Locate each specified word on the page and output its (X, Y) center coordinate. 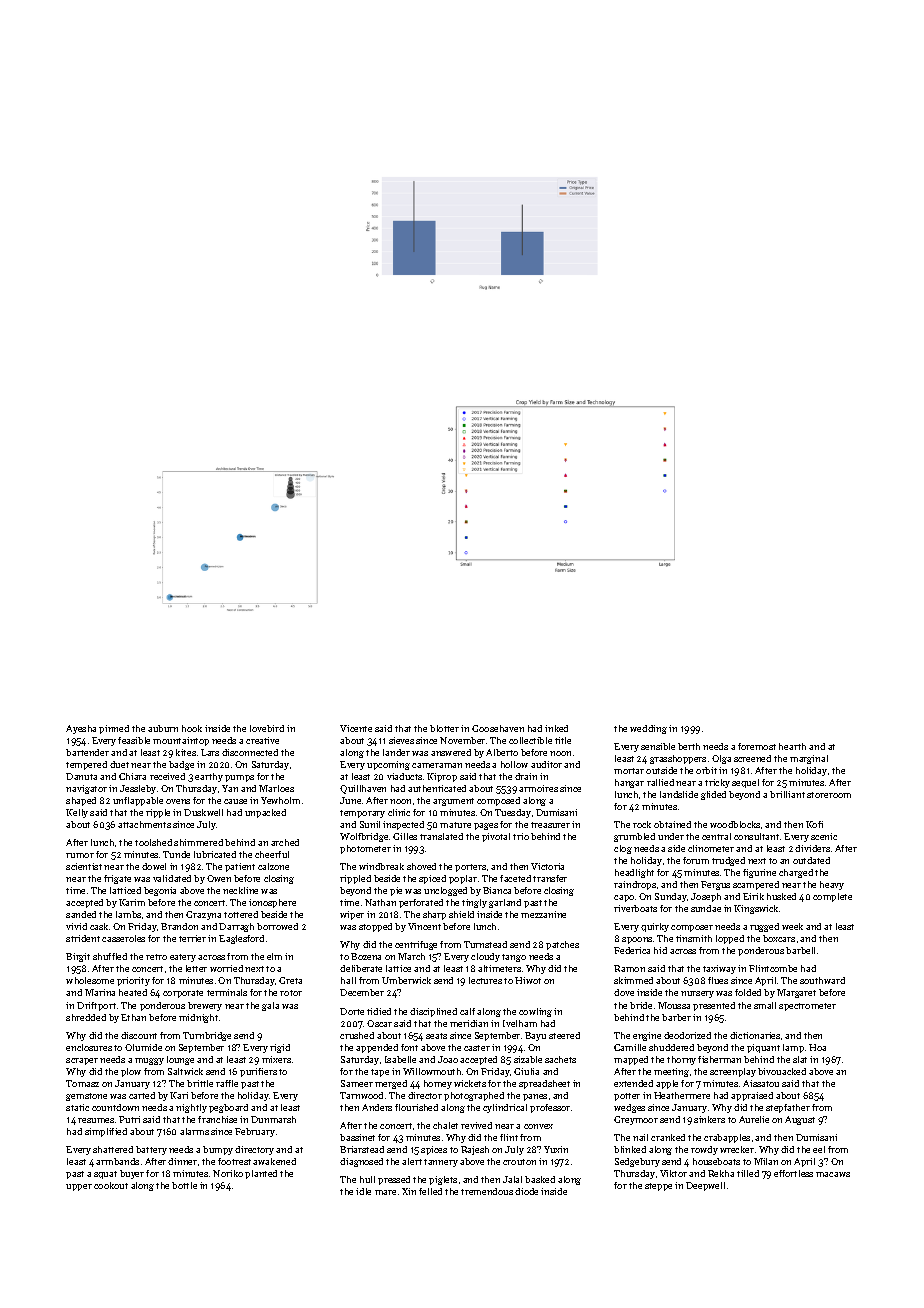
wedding (648, 729)
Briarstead (362, 1149)
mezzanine (543, 914)
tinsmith (694, 938)
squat (105, 1175)
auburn (163, 728)
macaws (833, 1174)
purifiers (258, 1072)
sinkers (709, 1119)
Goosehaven (498, 728)
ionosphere (272, 903)
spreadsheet (544, 1084)
